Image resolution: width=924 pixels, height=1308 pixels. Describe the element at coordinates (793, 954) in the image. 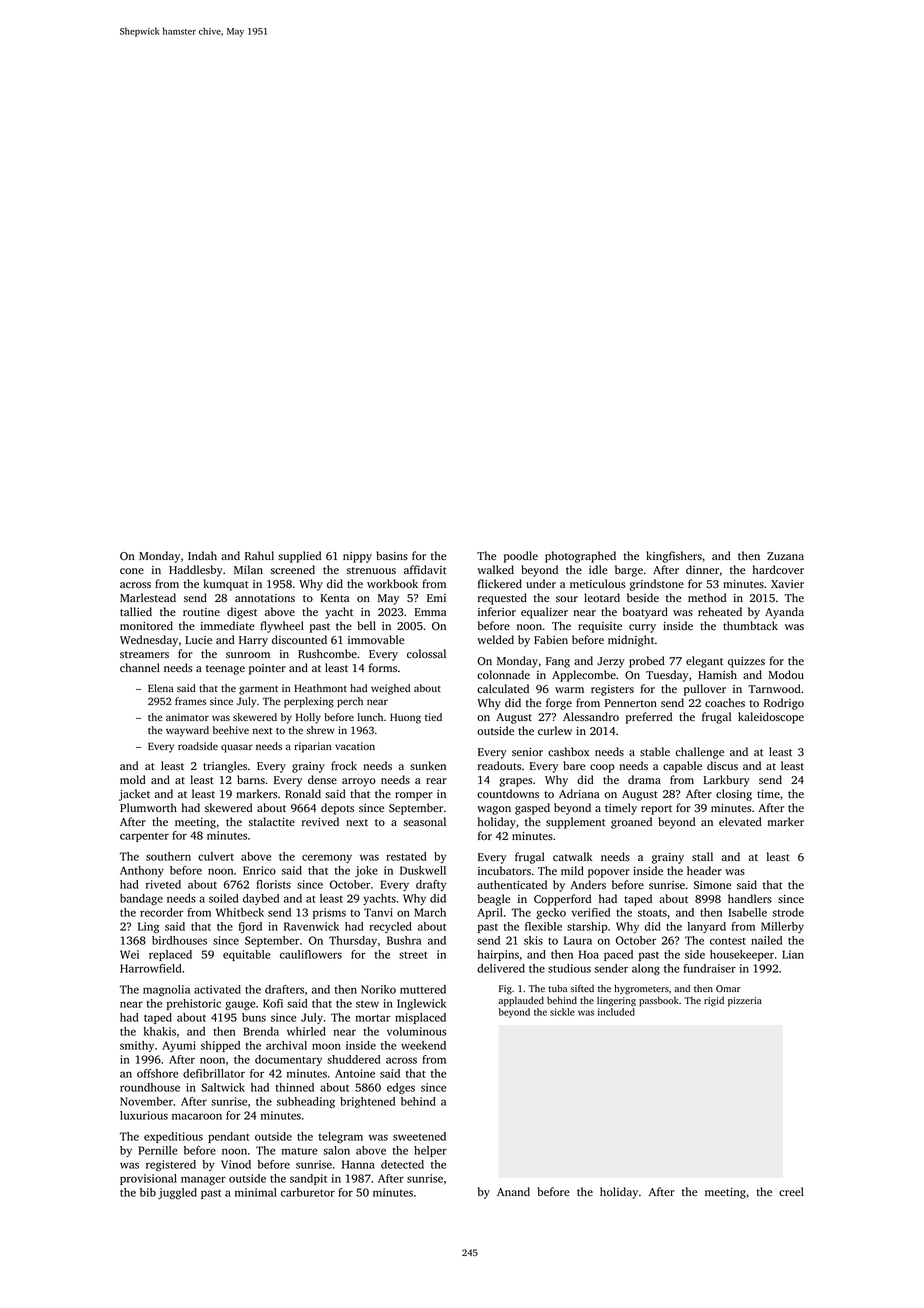

I see `Lian` at that location.
